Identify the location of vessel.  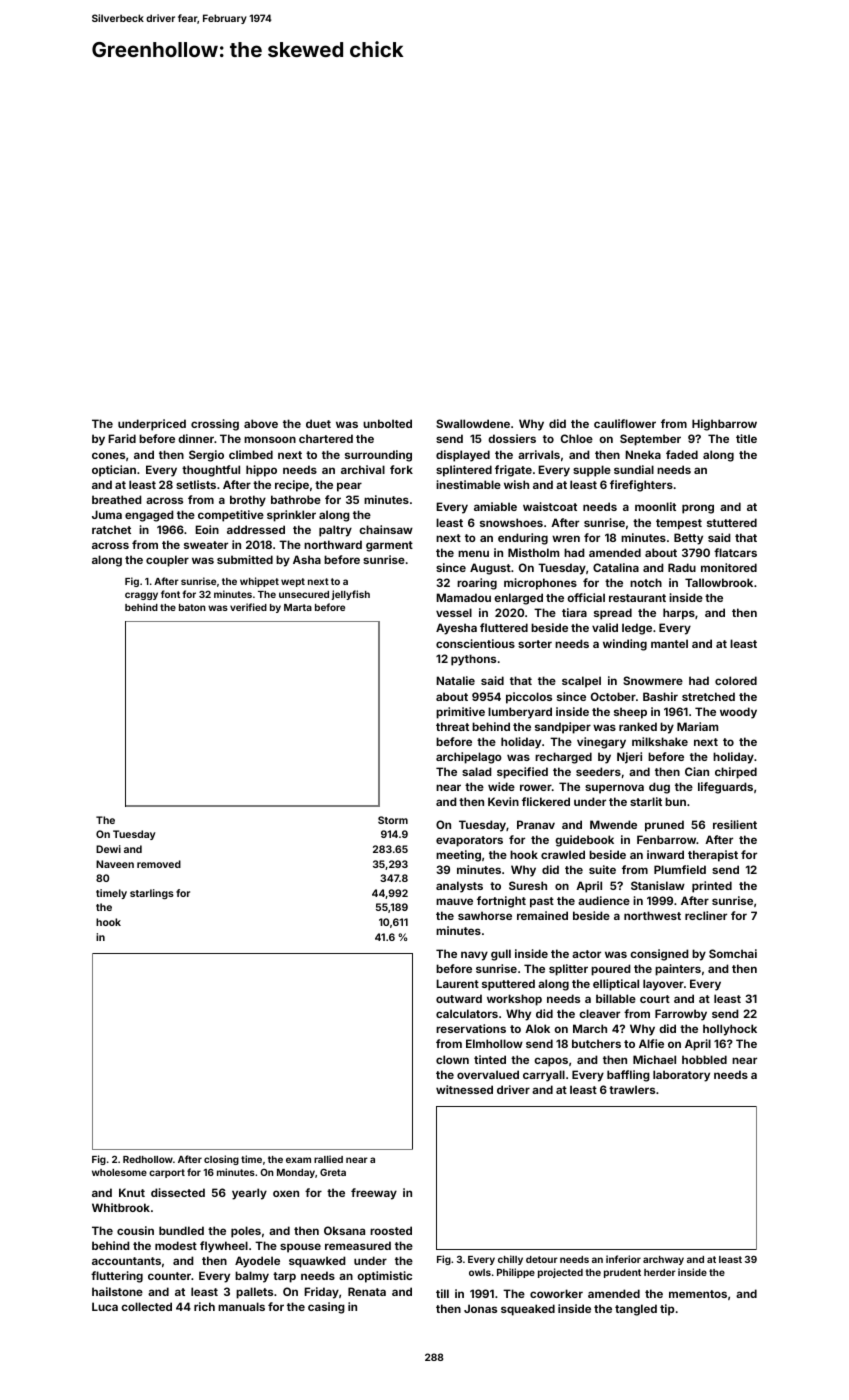
(454, 612).
